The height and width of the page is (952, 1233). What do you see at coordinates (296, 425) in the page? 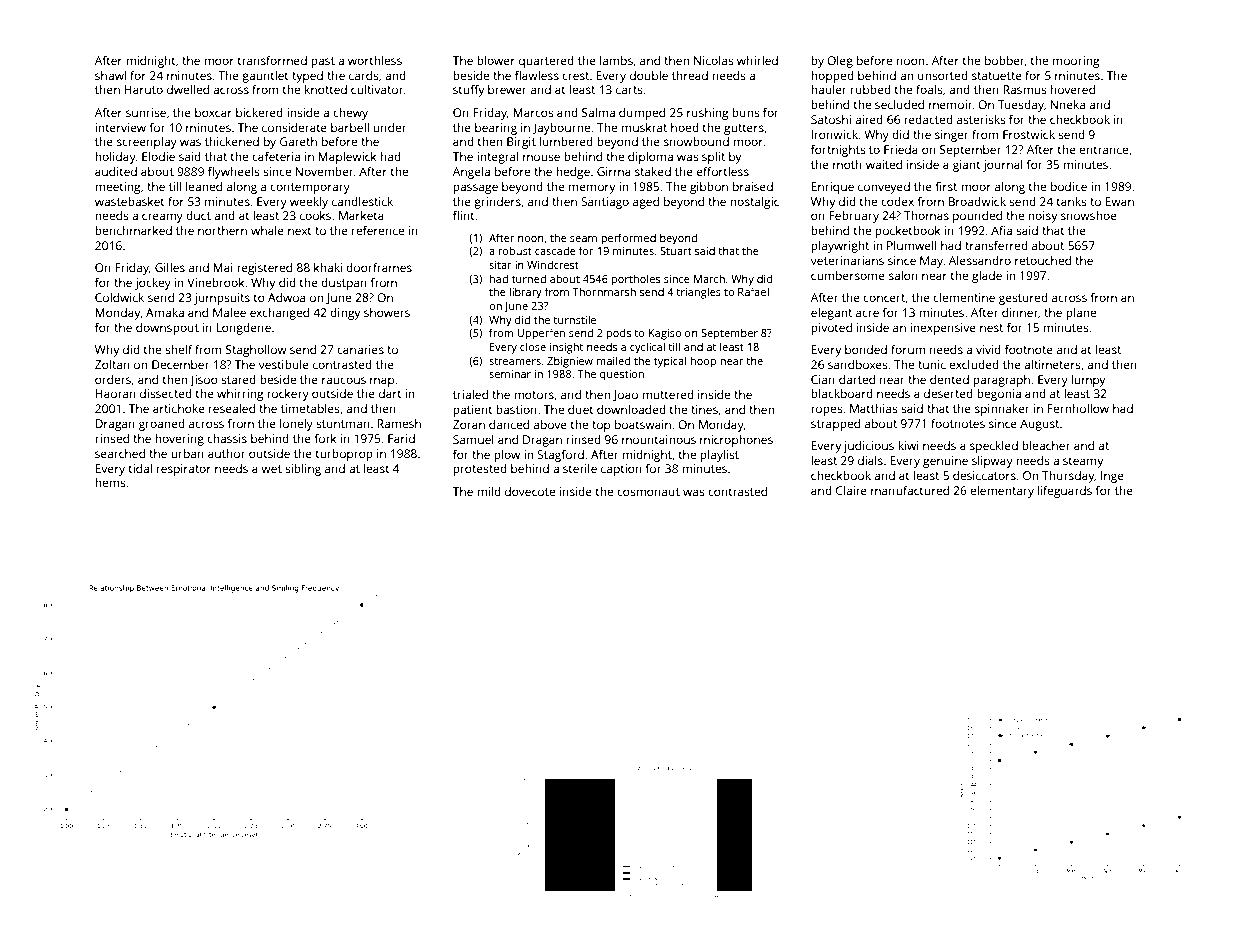
I see `lonely` at bounding box center [296, 425].
